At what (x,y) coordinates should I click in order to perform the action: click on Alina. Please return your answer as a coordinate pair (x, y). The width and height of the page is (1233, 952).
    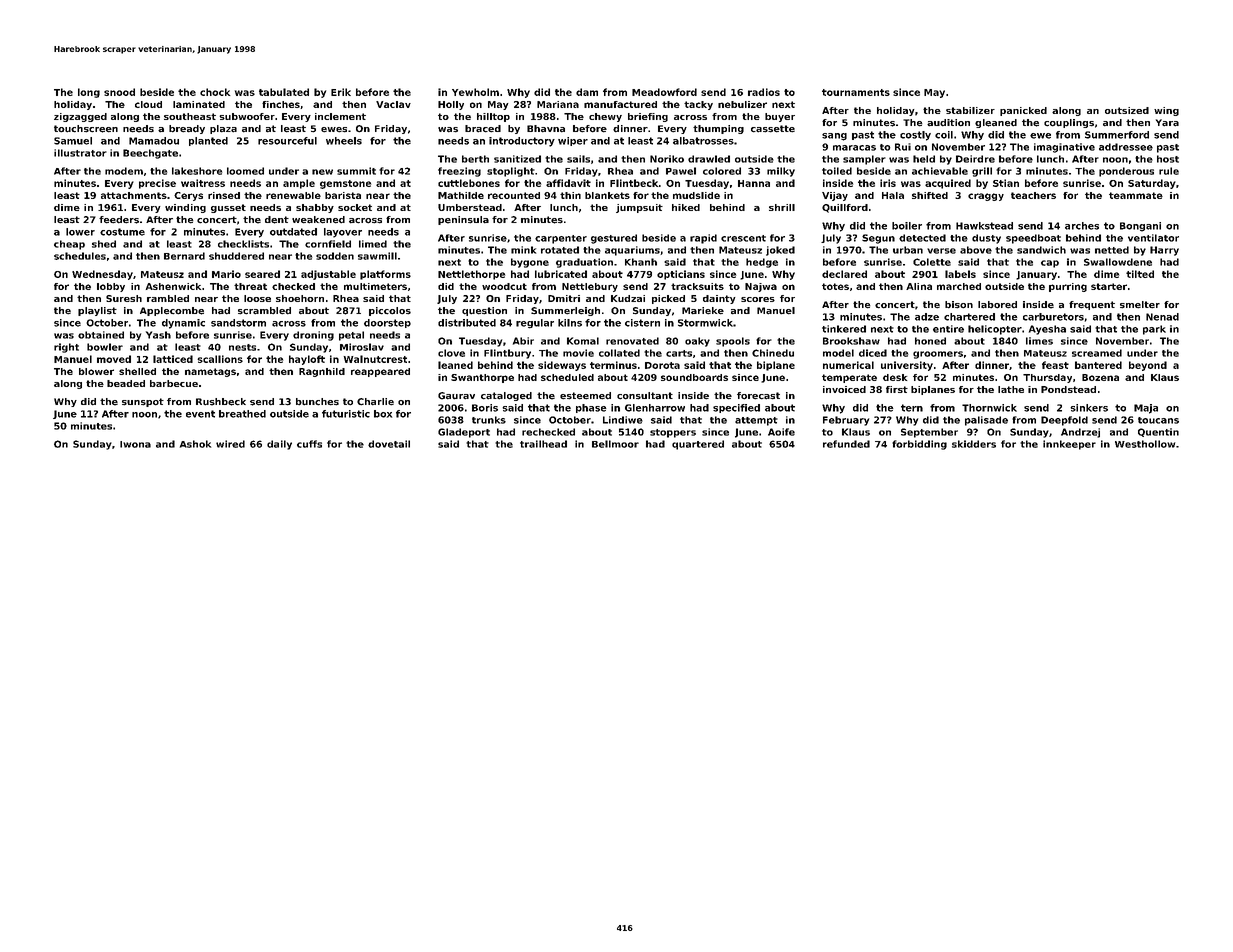
    Looking at the image, I should click on (919, 286).
